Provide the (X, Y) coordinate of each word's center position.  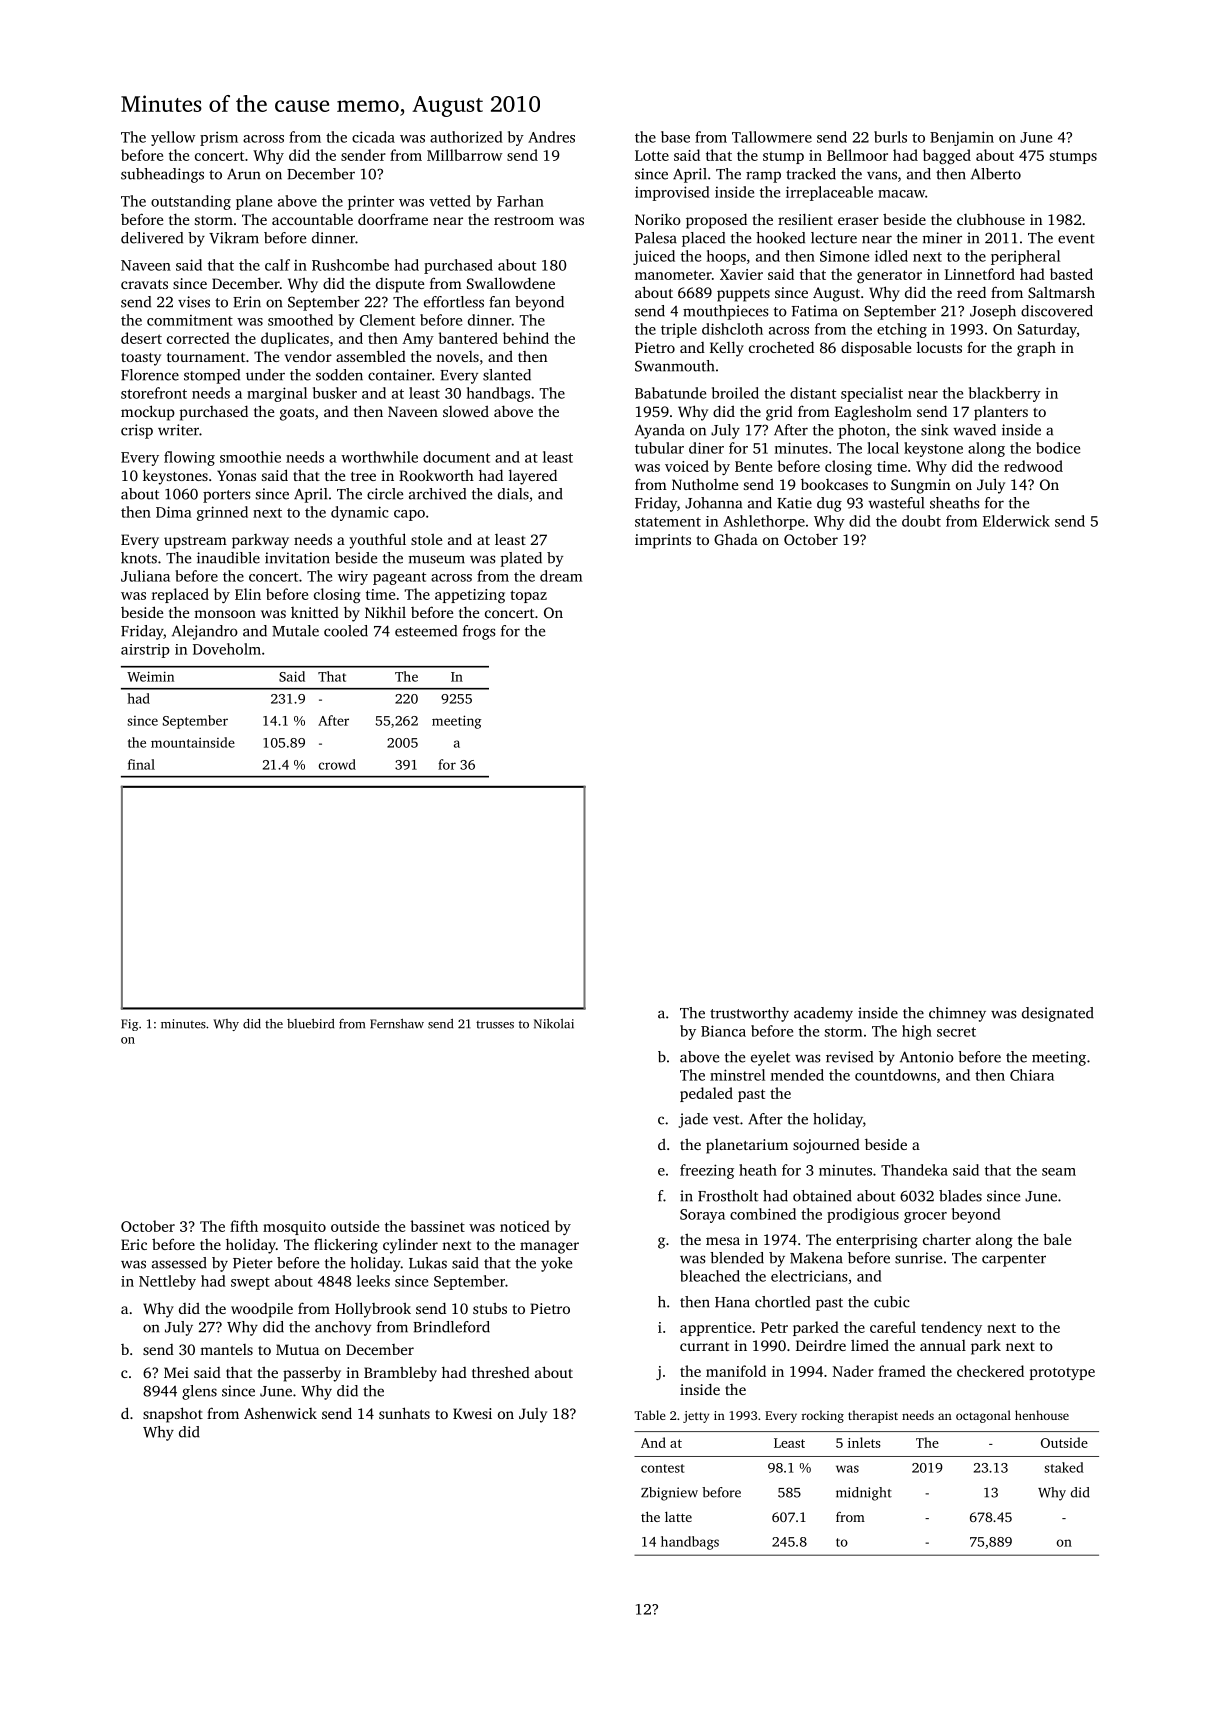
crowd (337, 764)
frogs (479, 632)
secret (956, 1032)
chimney (957, 1014)
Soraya (702, 1216)
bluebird (310, 1024)
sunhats (404, 1413)
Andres (551, 137)
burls (890, 137)
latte (678, 1517)
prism (219, 138)
